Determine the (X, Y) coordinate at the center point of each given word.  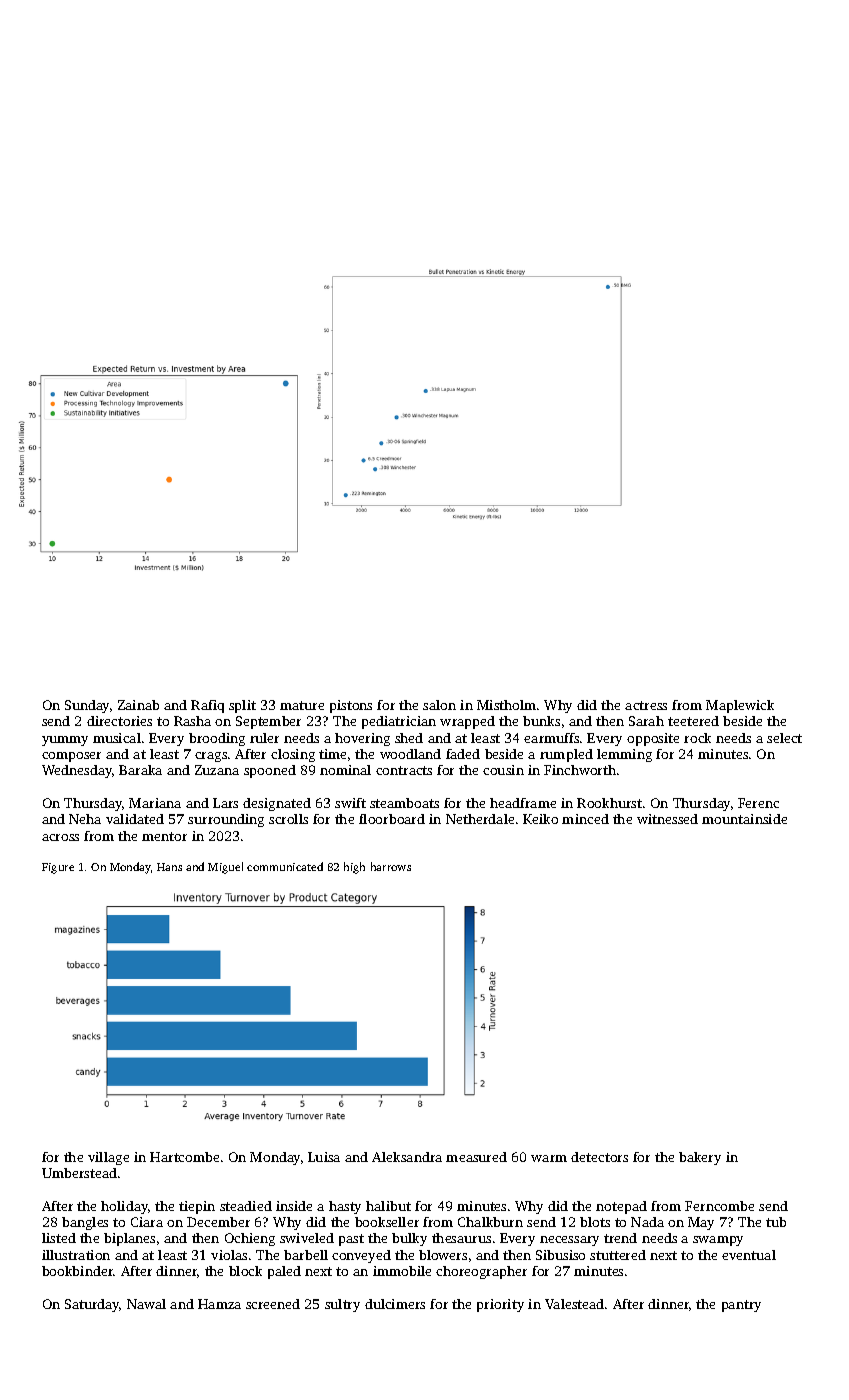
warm (549, 1158)
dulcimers (395, 1304)
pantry (741, 1306)
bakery (700, 1158)
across (60, 837)
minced (585, 819)
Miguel (225, 868)
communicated (285, 866)
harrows (391, 866)
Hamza (219, 1304)
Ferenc (758, 803)
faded (463, 754)
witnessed (667, 819)
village (108, 1158)
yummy (65, 741)
